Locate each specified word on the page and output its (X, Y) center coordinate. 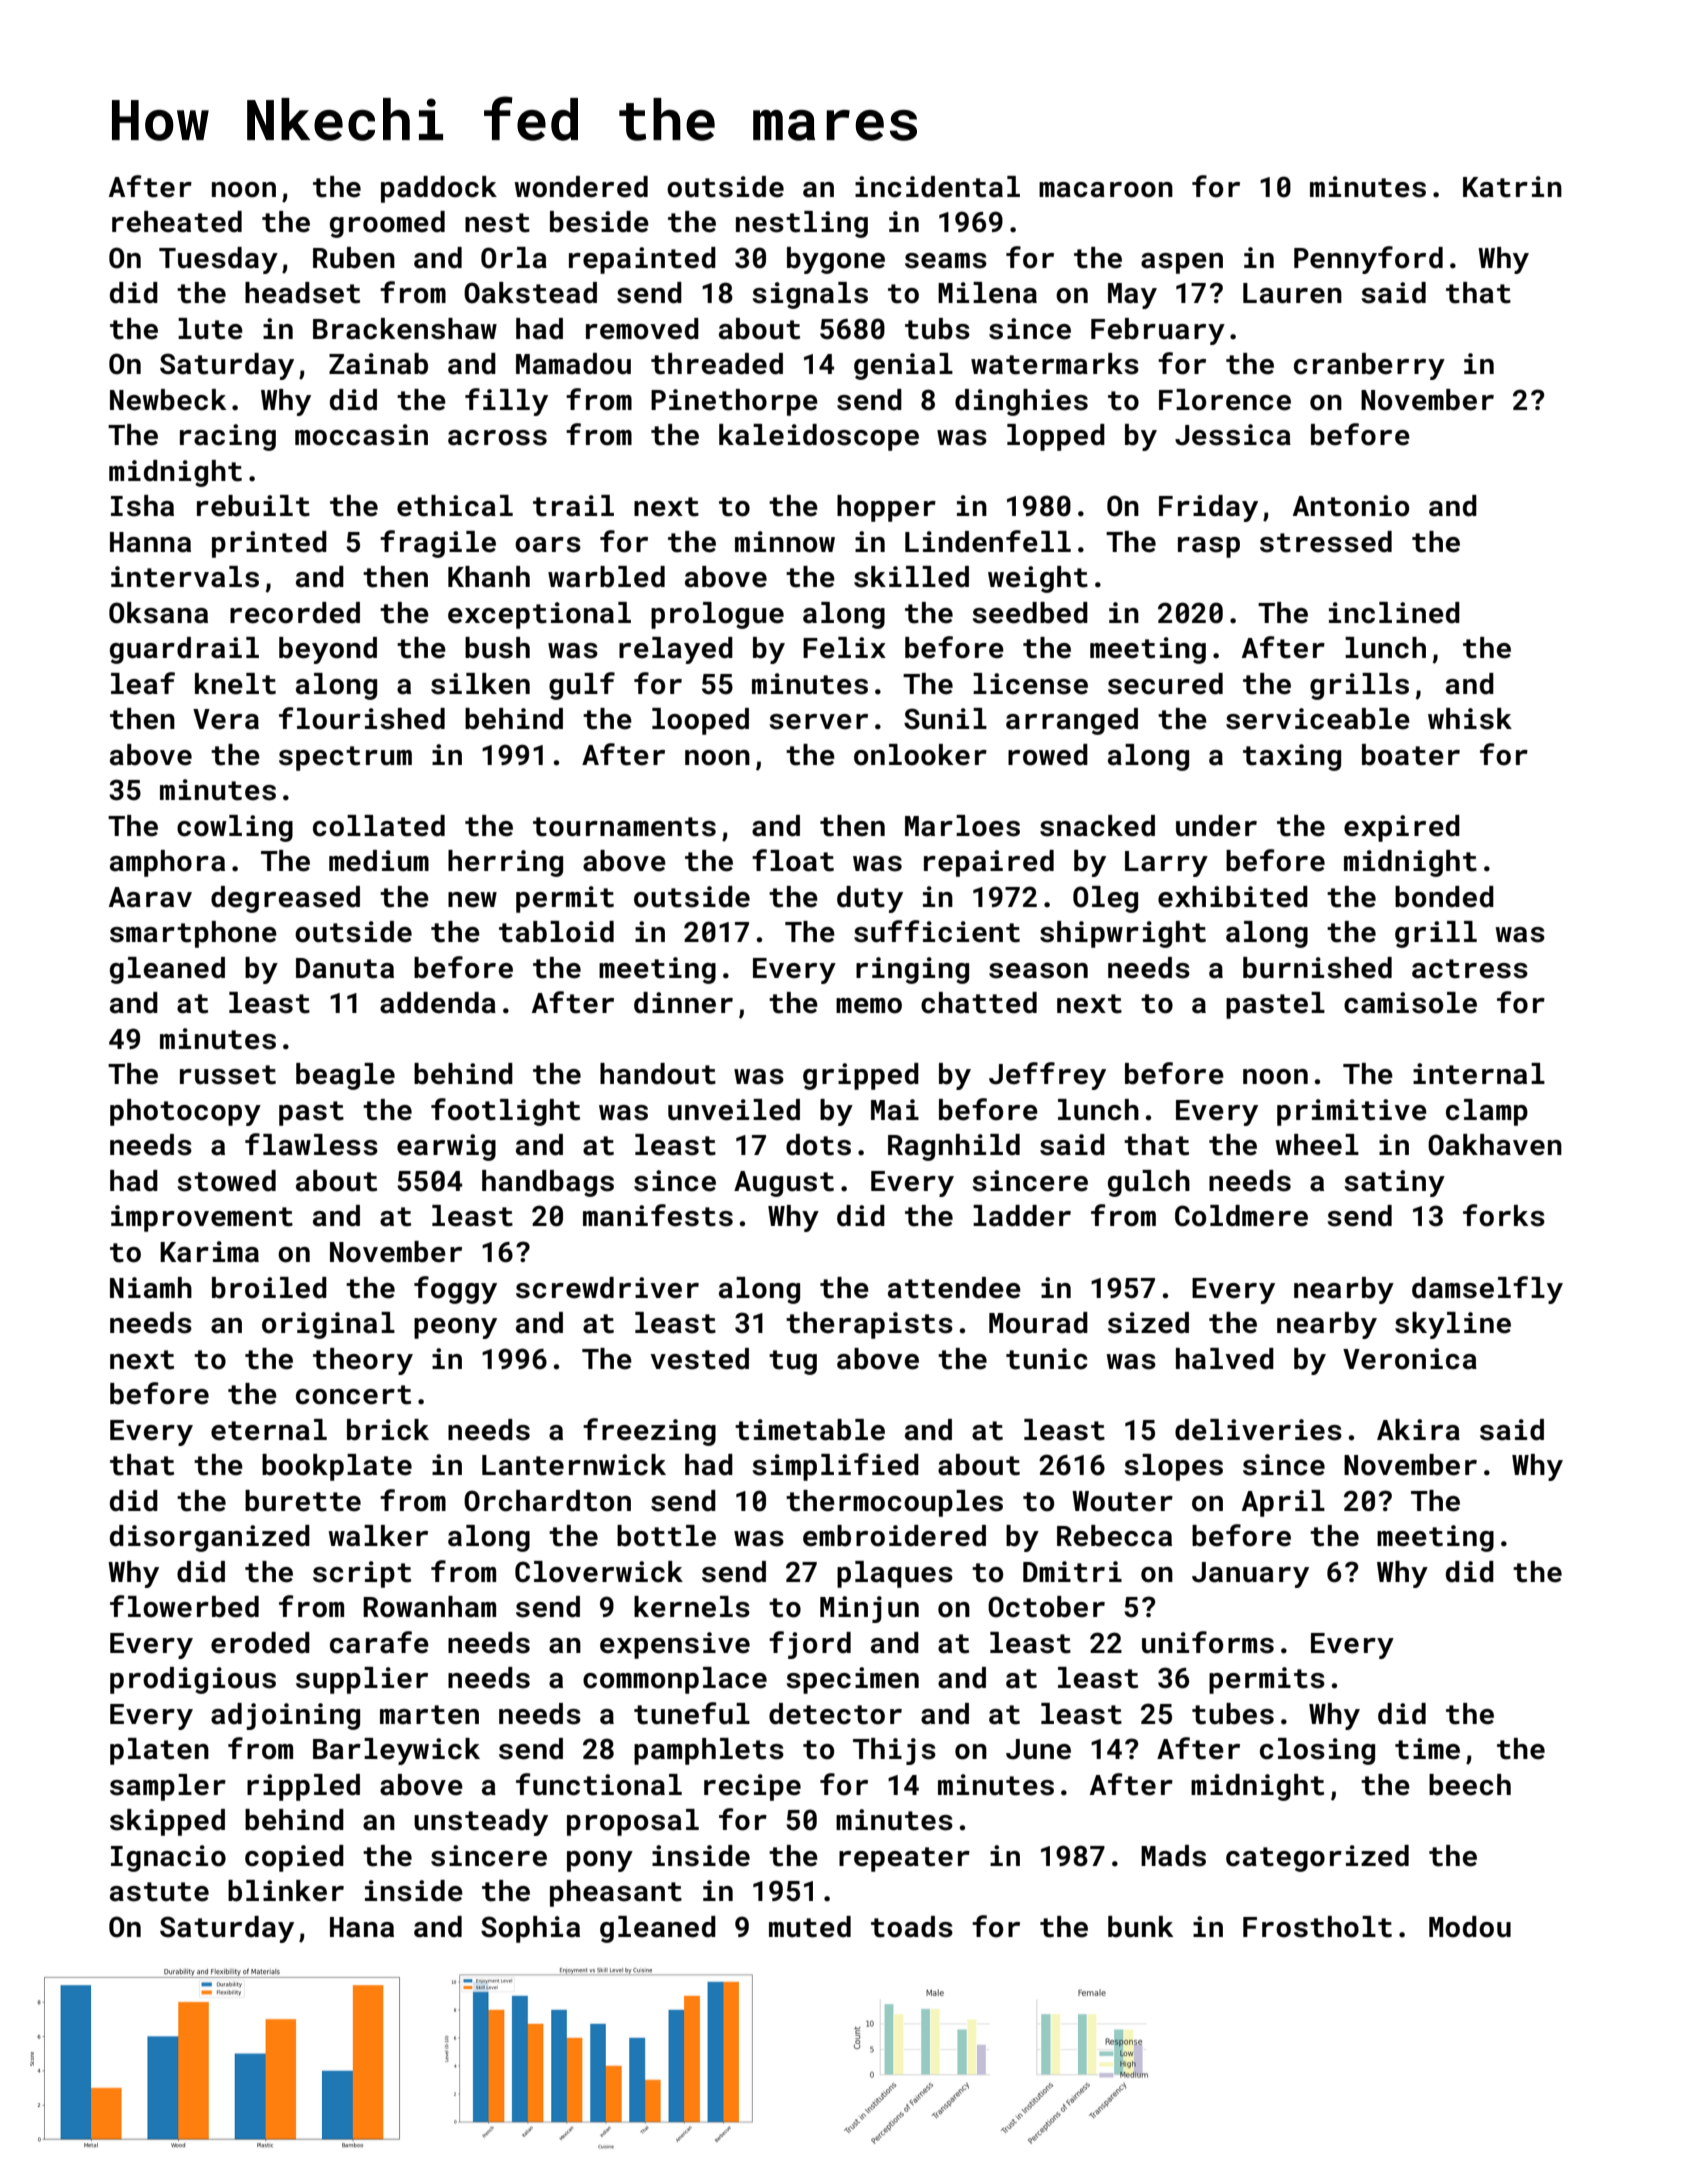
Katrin (1512, 187)
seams (946, 261)
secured (1165, 684)
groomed (387, 224)
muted (810, 1927)
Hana (362, 1927)
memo (869, 1006)
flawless (311, 1144)
